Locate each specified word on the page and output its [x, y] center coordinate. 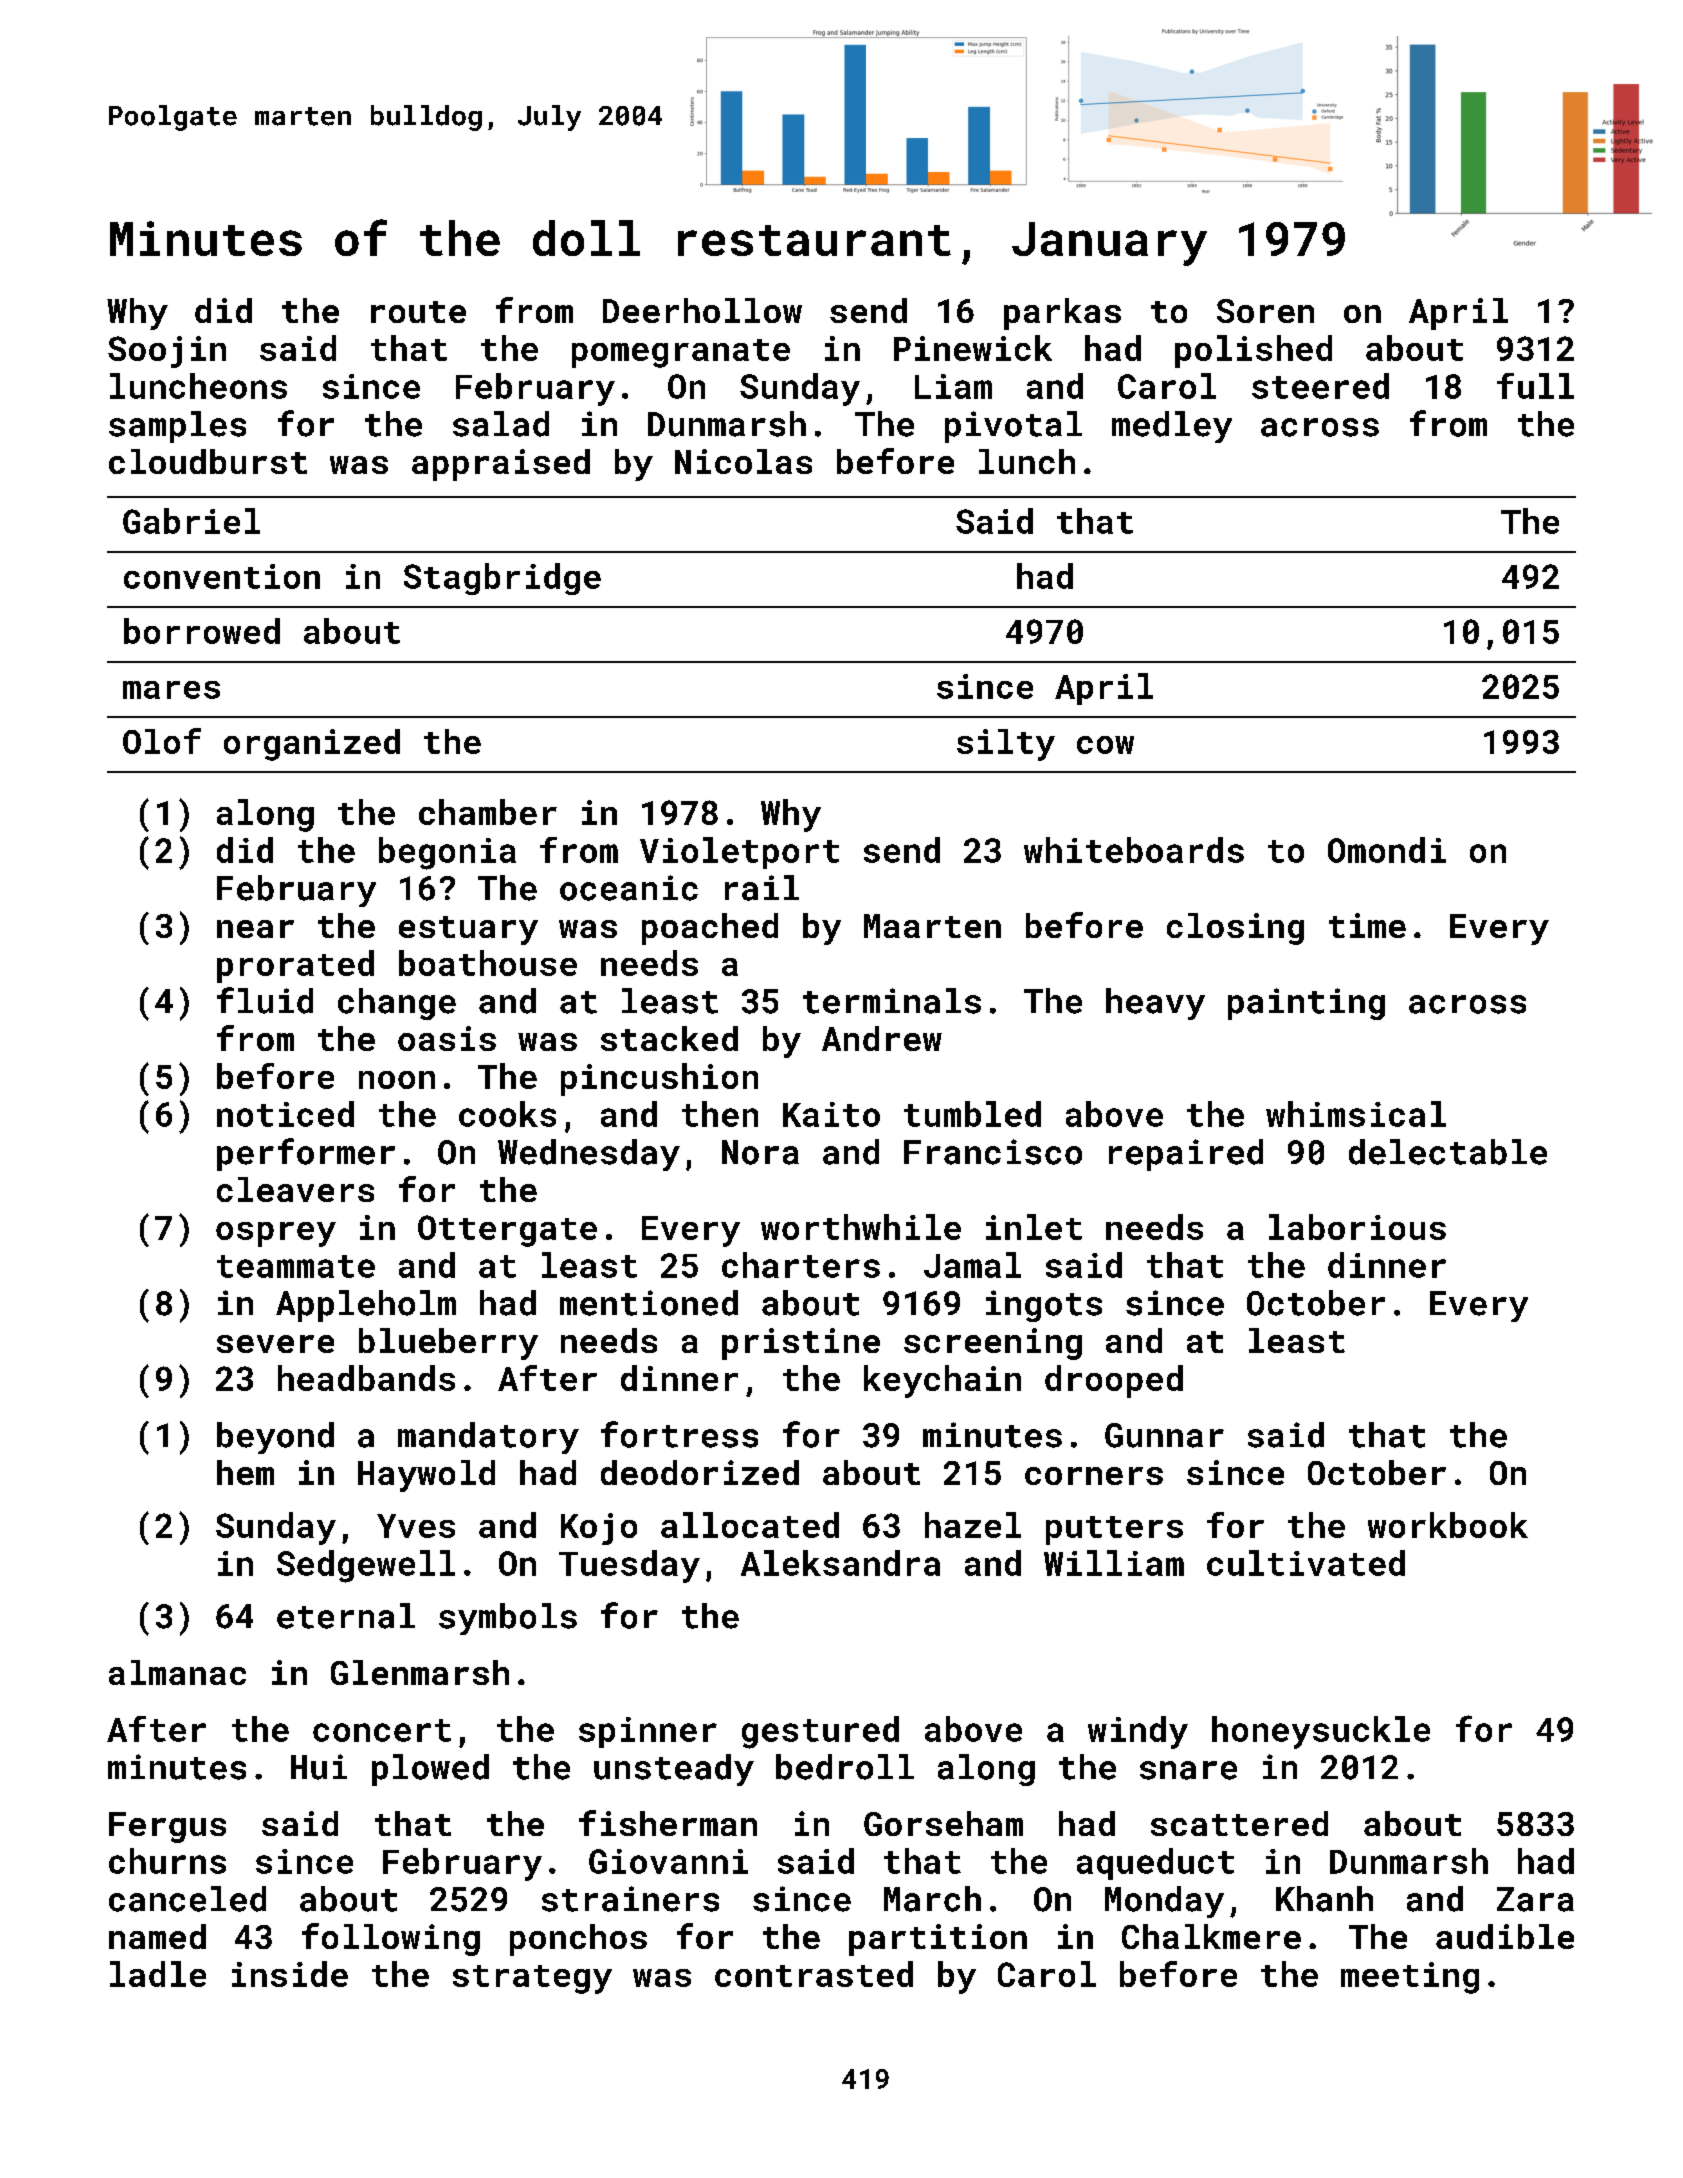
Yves [416, 1526]
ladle [158, 1974]
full [1535, 386]
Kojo [599, 1529]
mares [171, 690]
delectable [1448, 1152]
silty [1006, 745]
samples [177, 427]
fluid [265, 1000]
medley [1172, 427]
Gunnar [1164, 1435]
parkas [1062, 314]
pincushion [659, 1079]
